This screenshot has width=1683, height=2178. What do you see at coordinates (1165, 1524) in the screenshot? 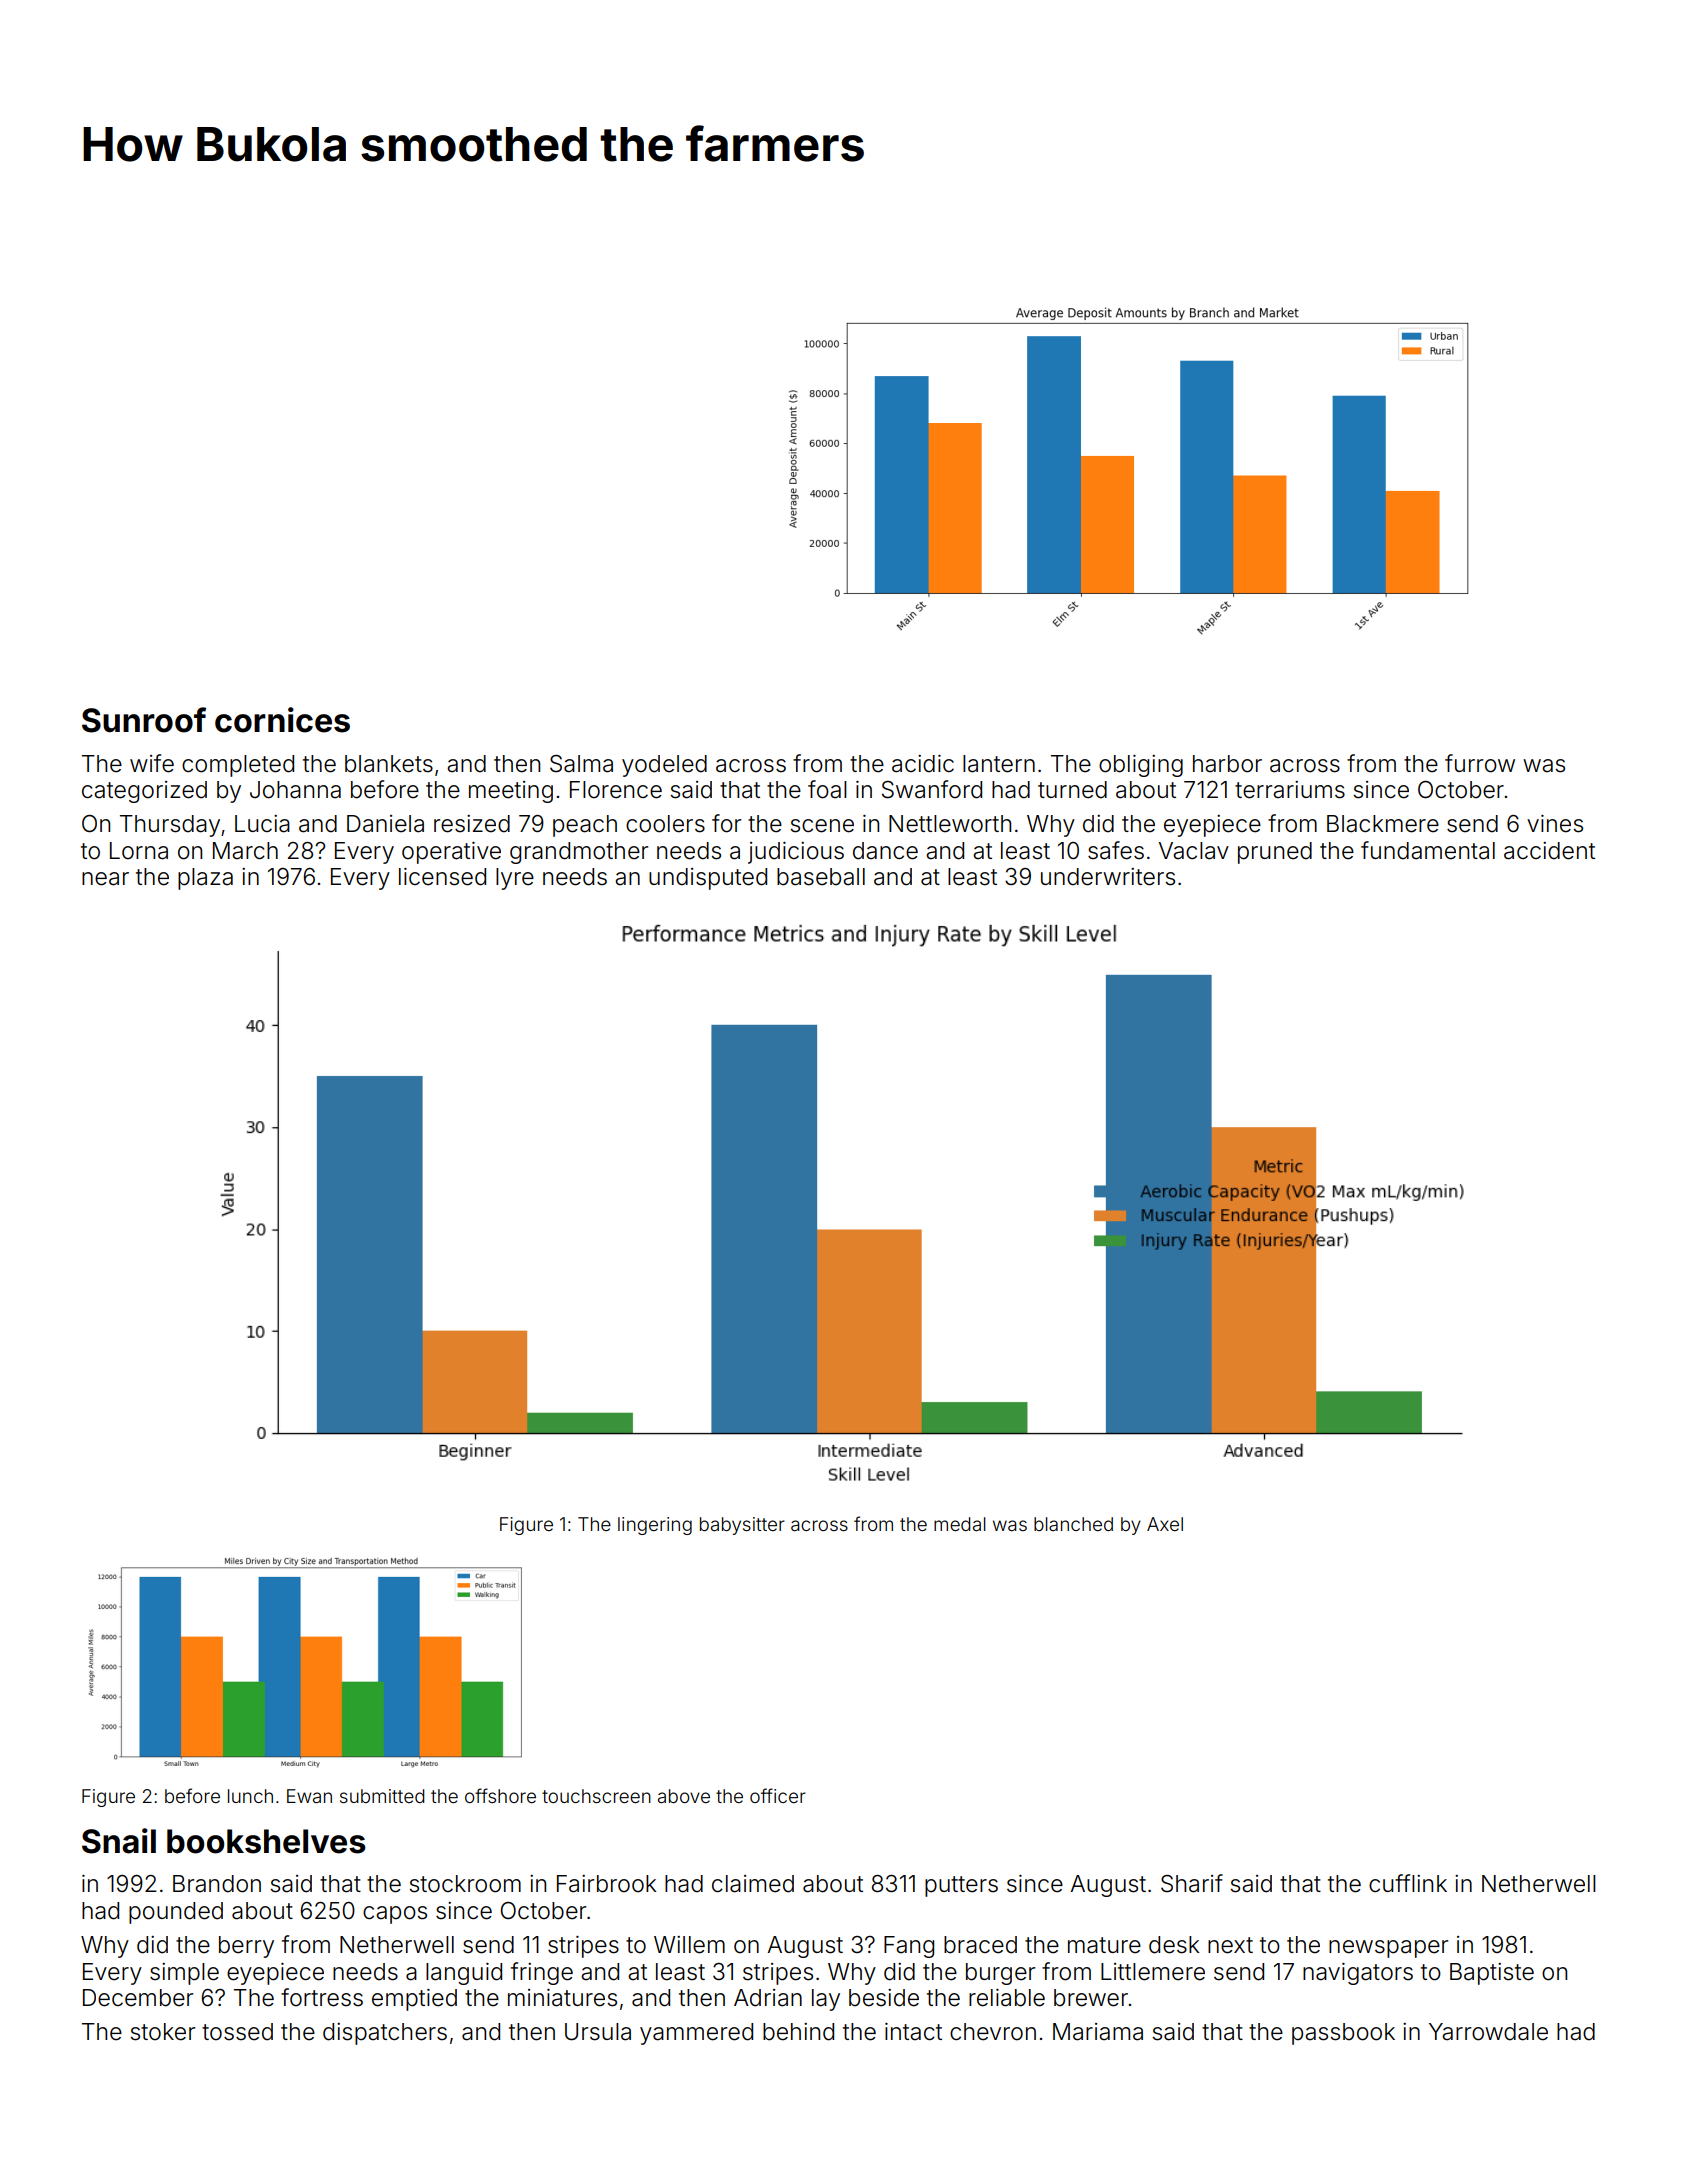
I see `Axel` at bounding box center [1165, 1524].
